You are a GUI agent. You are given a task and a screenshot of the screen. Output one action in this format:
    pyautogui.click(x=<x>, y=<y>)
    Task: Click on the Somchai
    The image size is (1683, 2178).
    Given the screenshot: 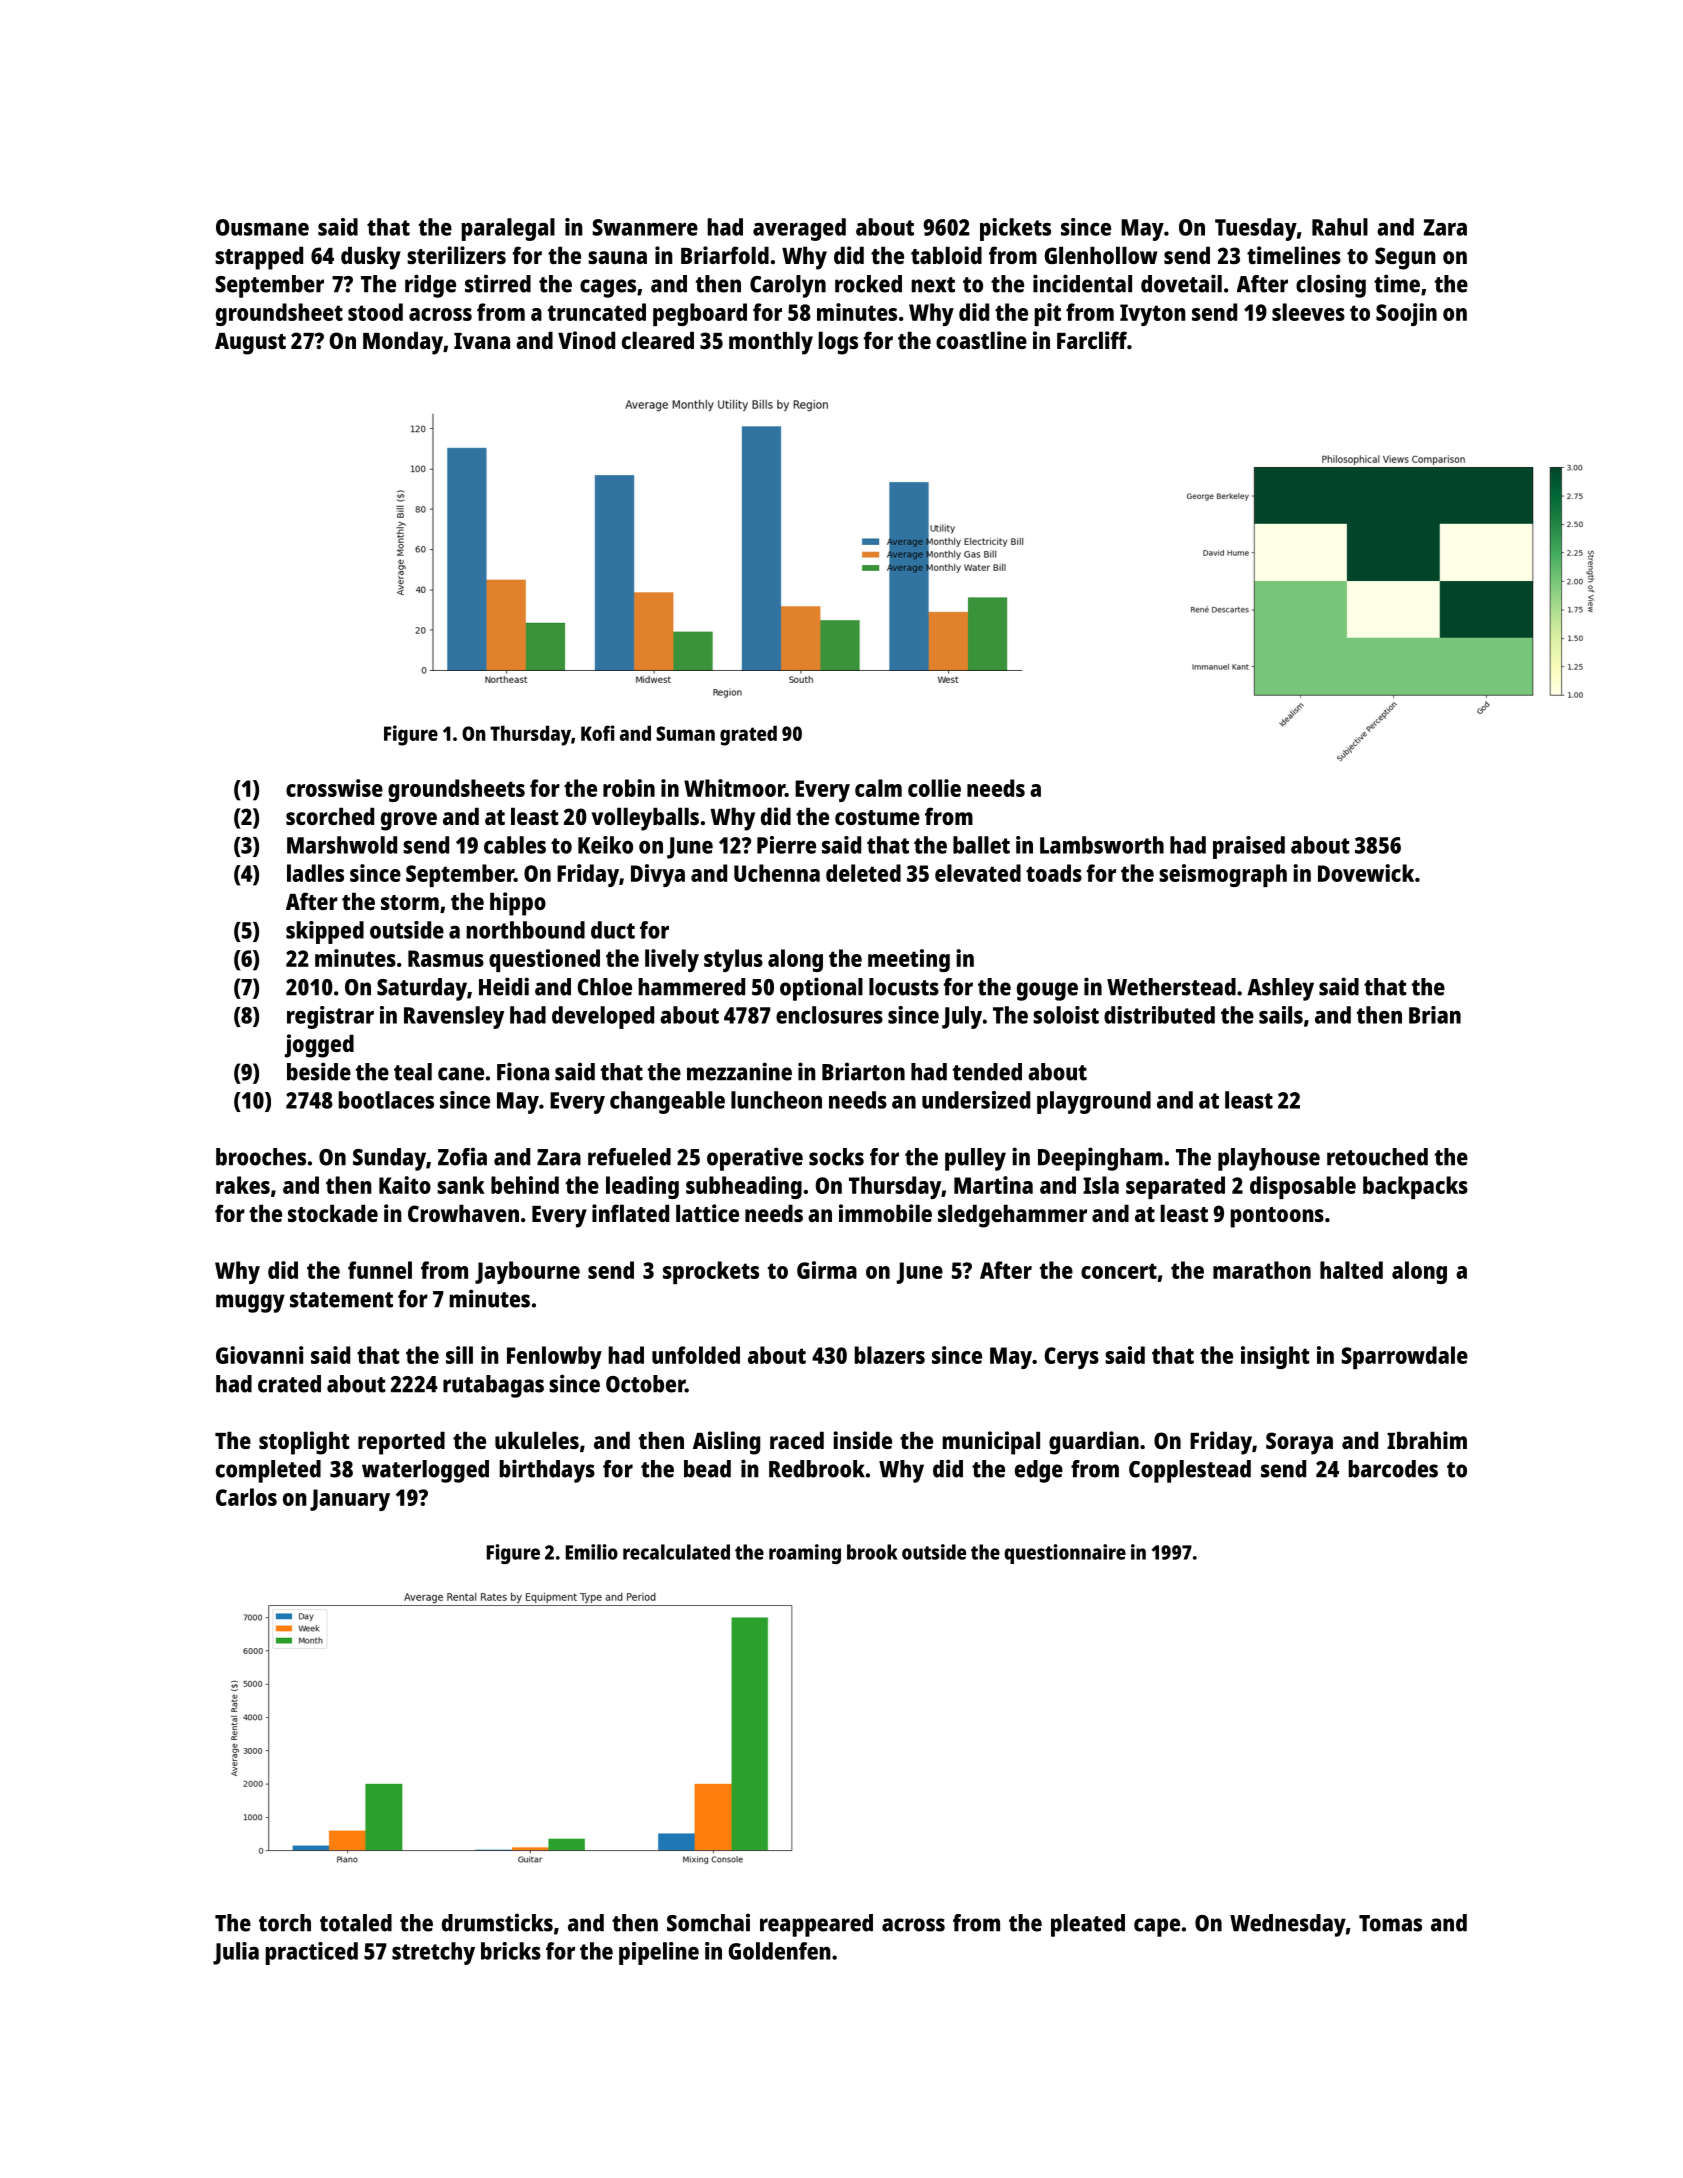 What is the action you would take?
    pyautogui.click(x=708, y=1922)
